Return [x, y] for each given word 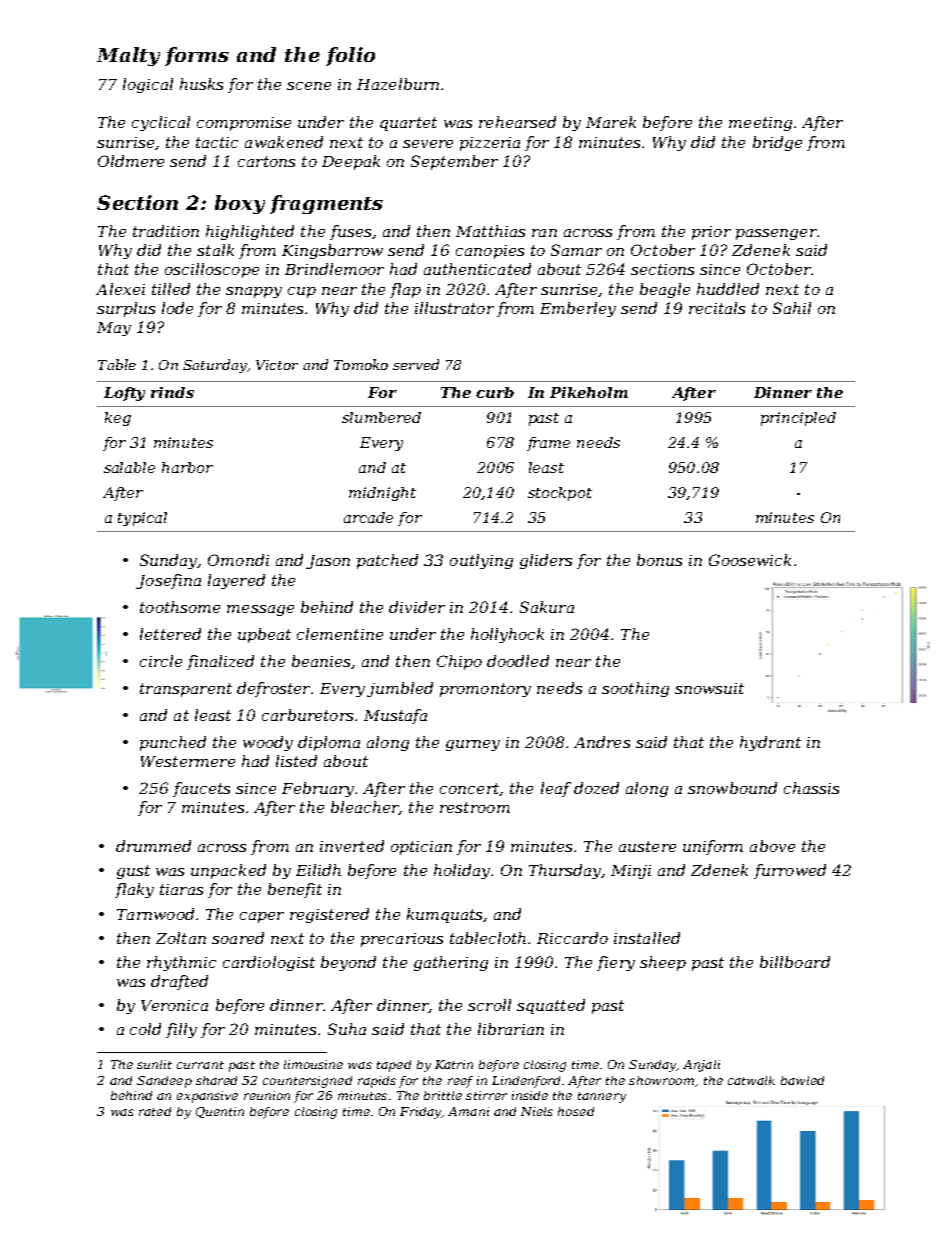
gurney [473, 745]
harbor [187, 467]
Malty [128, 56]
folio [350, 56]
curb [495, 392]
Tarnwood [155, 914]
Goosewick [750, 560]
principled [798, 419]
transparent [186, 690]
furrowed [790, 871]
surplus [126, 309]
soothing [635, 689]
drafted [179, 982]
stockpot [560, 494]
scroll [489, 1005]
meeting [760, 124]
